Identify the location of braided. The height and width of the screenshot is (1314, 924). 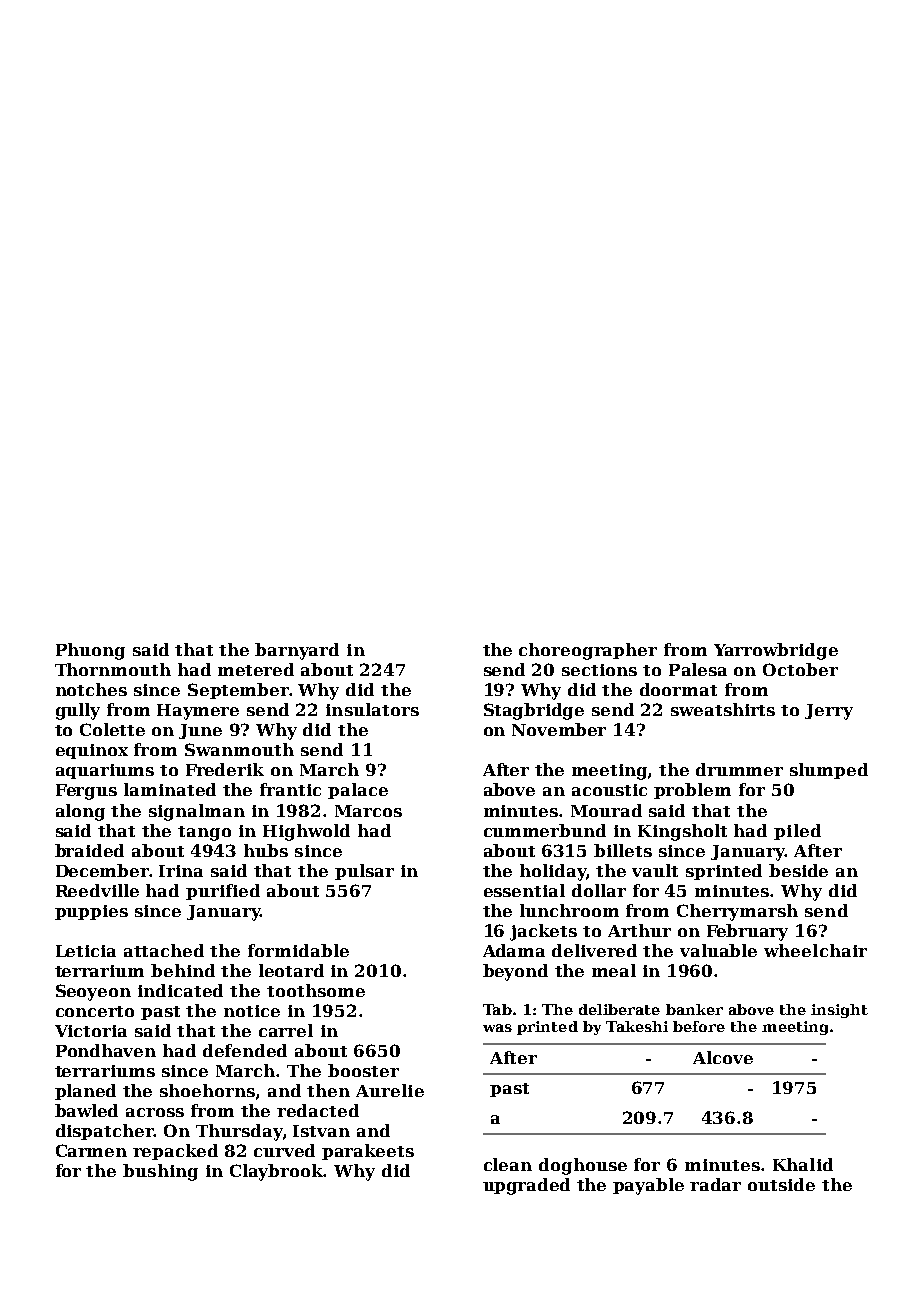
(89, 850).
